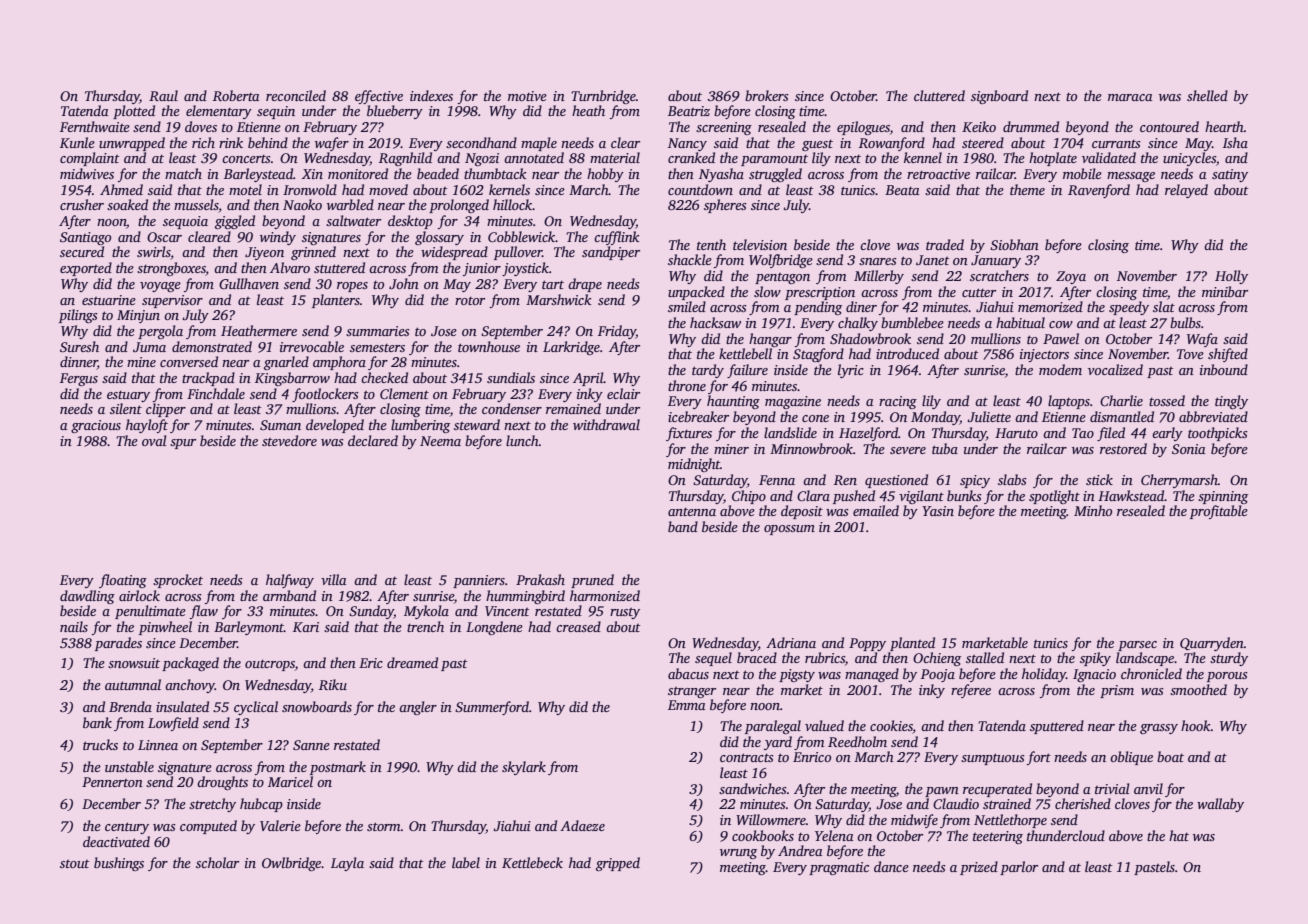  What do you see at coordinates (582, 825) in the screenshot?
I see `Adaeze` at bounding box center [582, 825].
